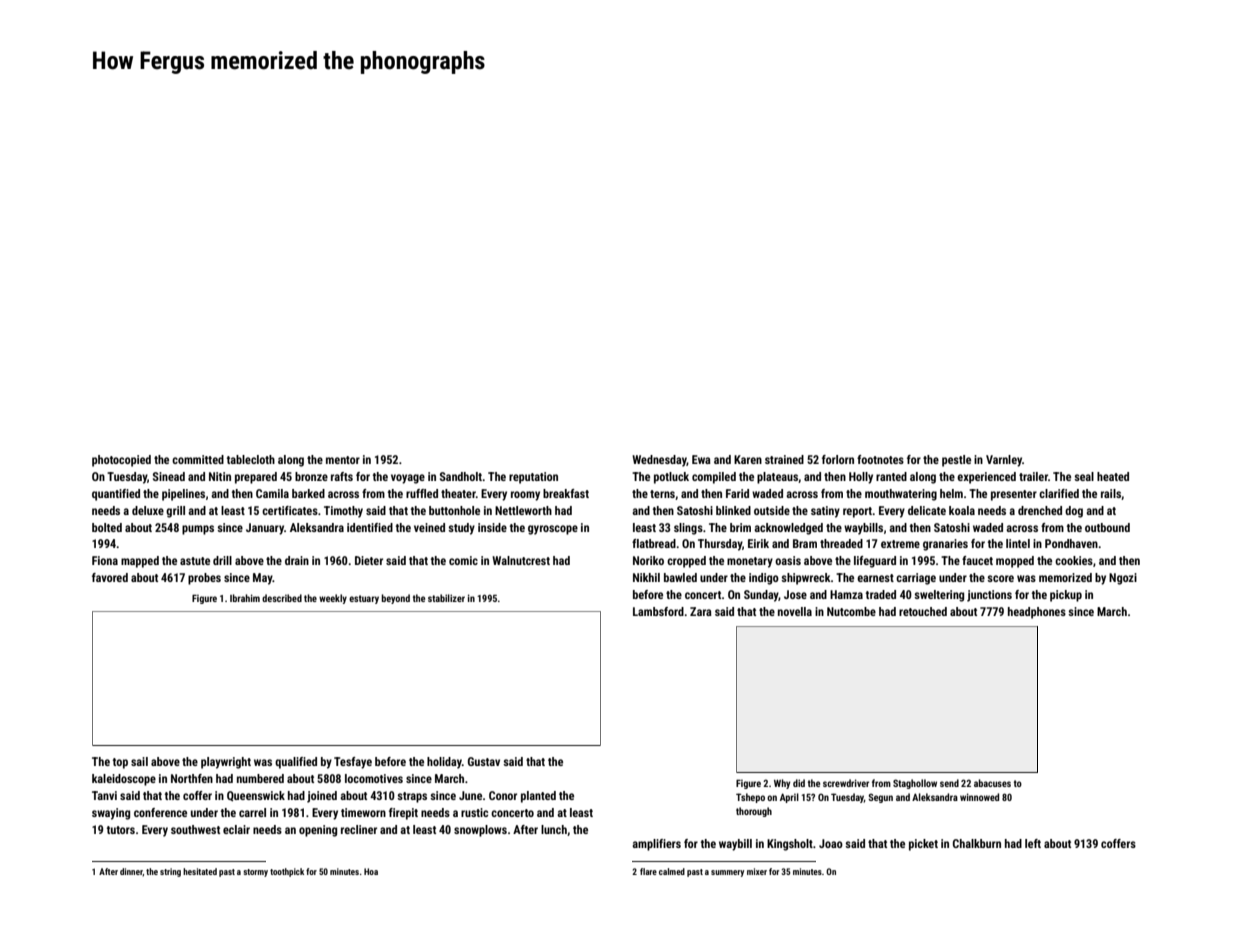 The width and height of the document is (1233, 952). Describe the element at coordinates (1004, 461) in the document. I see `Varnley` at that location.
